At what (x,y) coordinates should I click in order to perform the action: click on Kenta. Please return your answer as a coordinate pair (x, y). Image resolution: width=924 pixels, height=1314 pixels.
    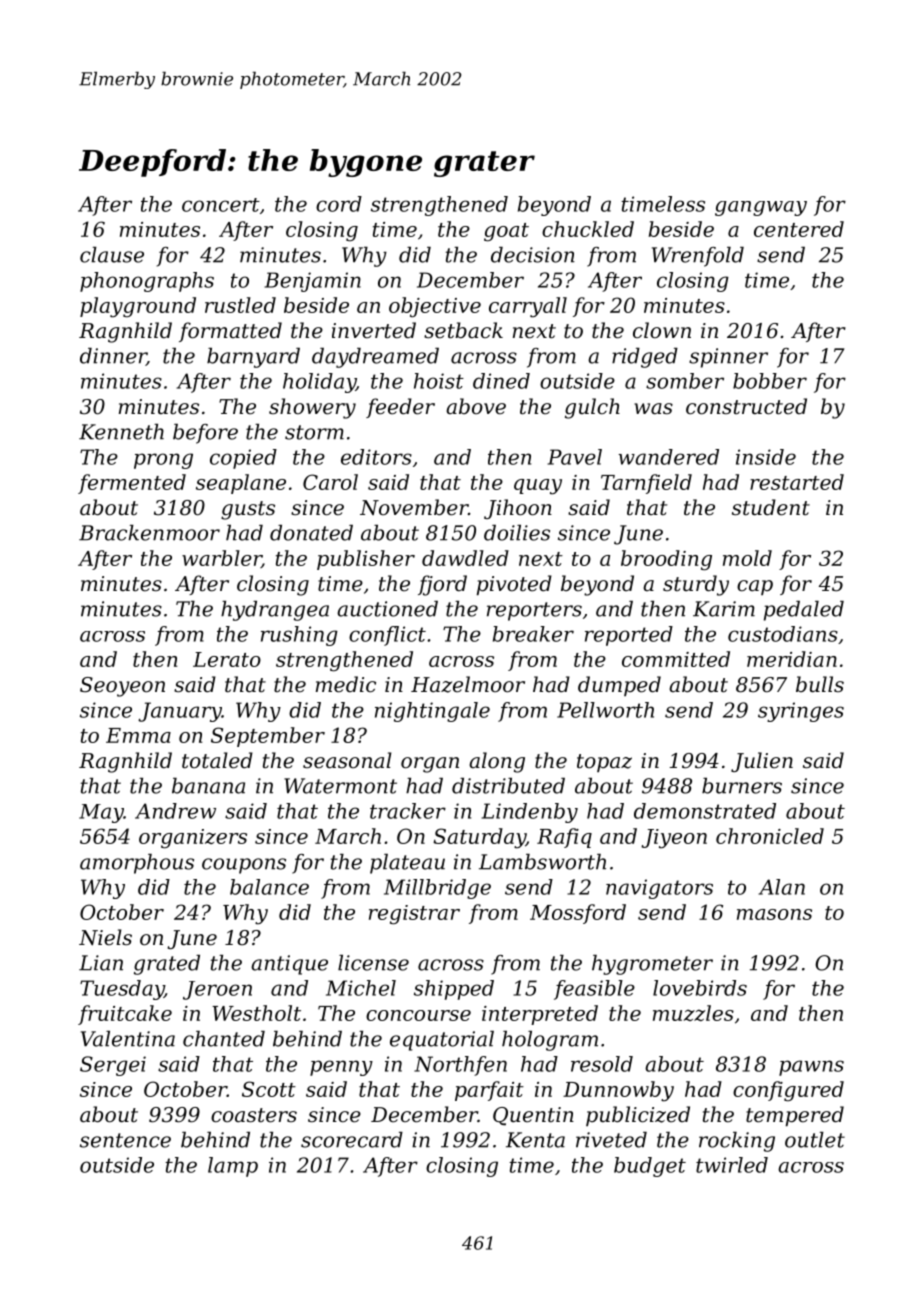
    Looking at the image, I should click on (535, 1140).
